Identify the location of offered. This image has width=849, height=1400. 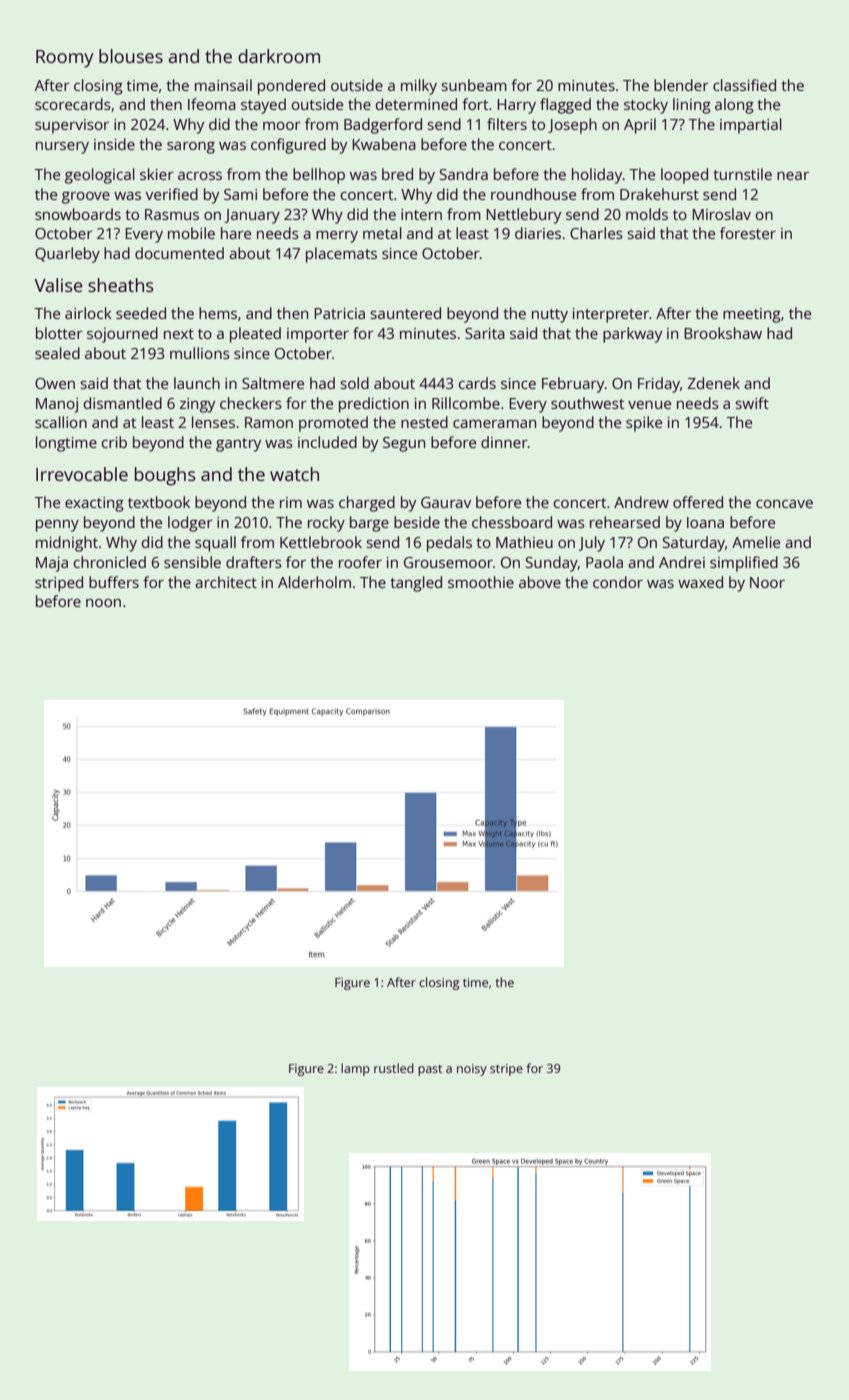
(698, 502).
